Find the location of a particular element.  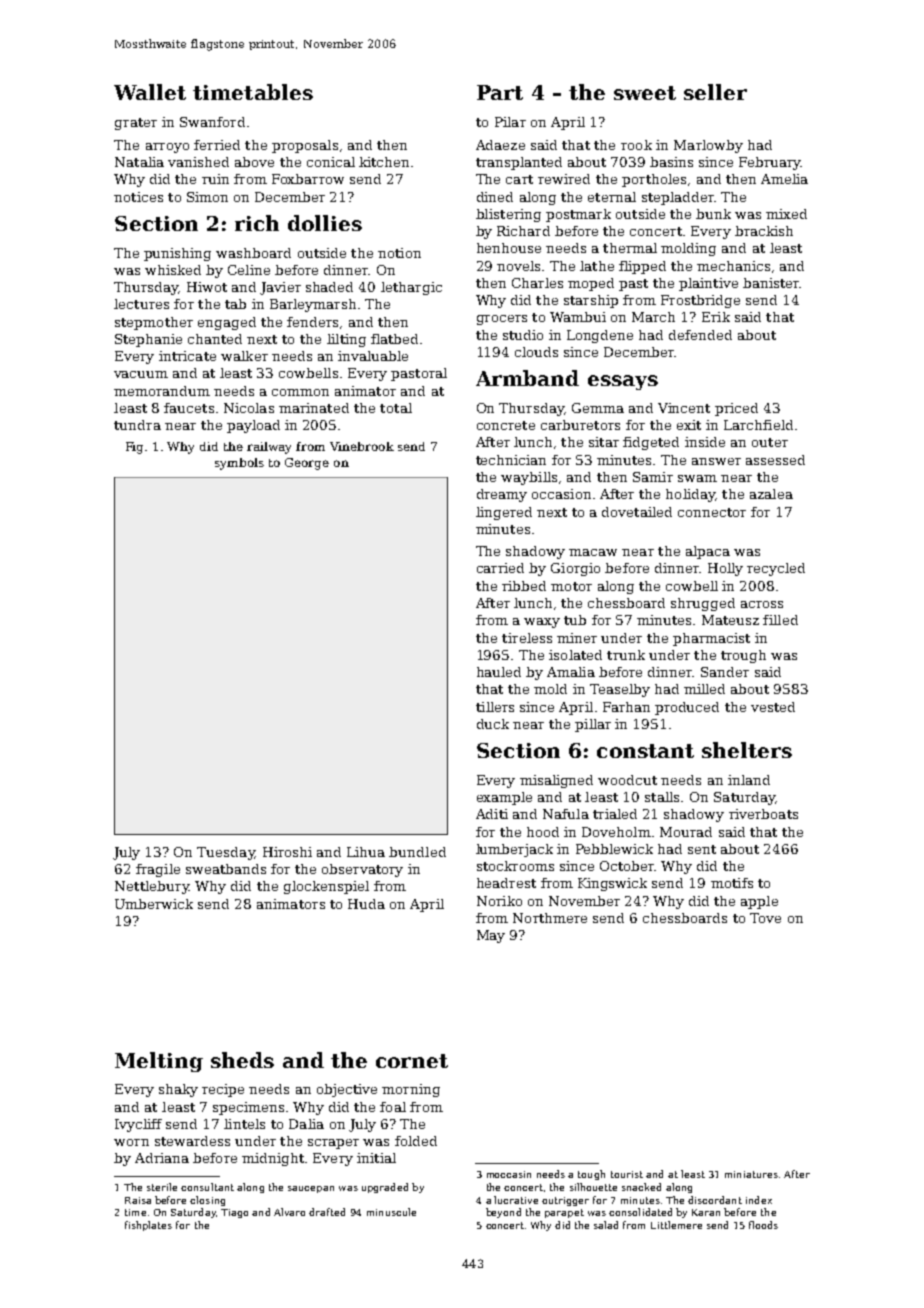

fidgeted is located at coordinates (651, 443).
